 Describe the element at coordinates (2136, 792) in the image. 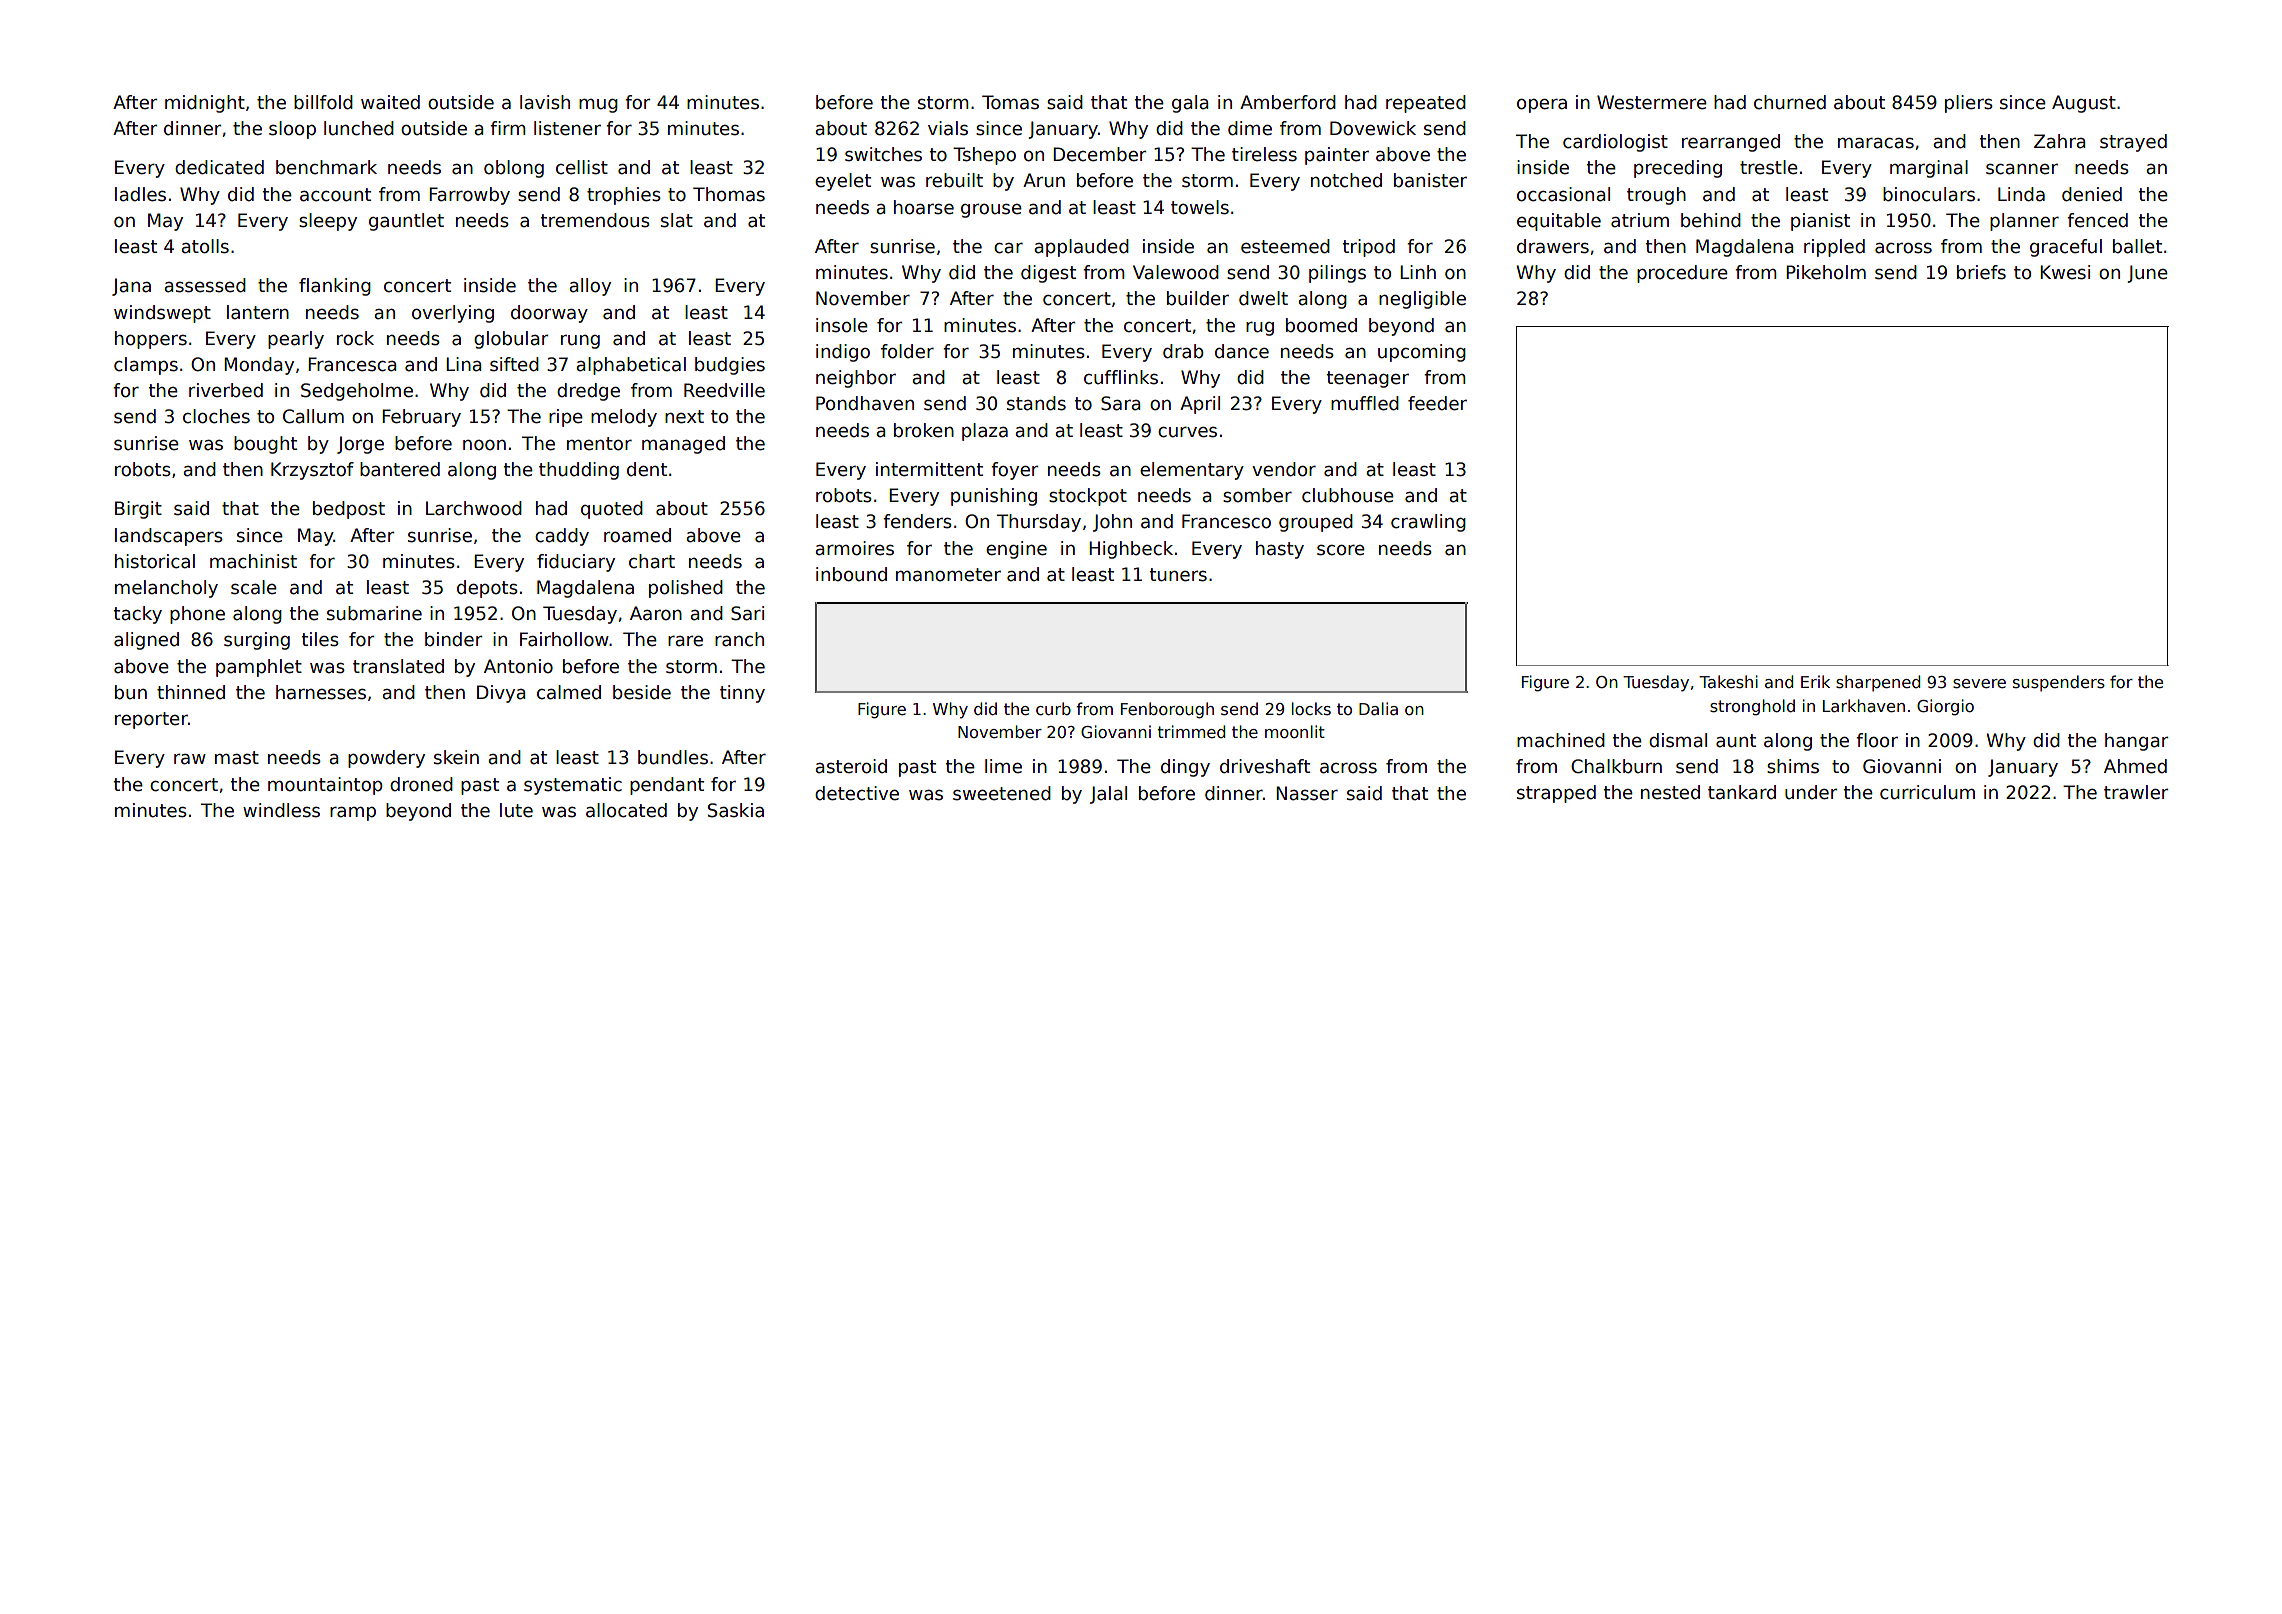

I see `trawler` at that location.
